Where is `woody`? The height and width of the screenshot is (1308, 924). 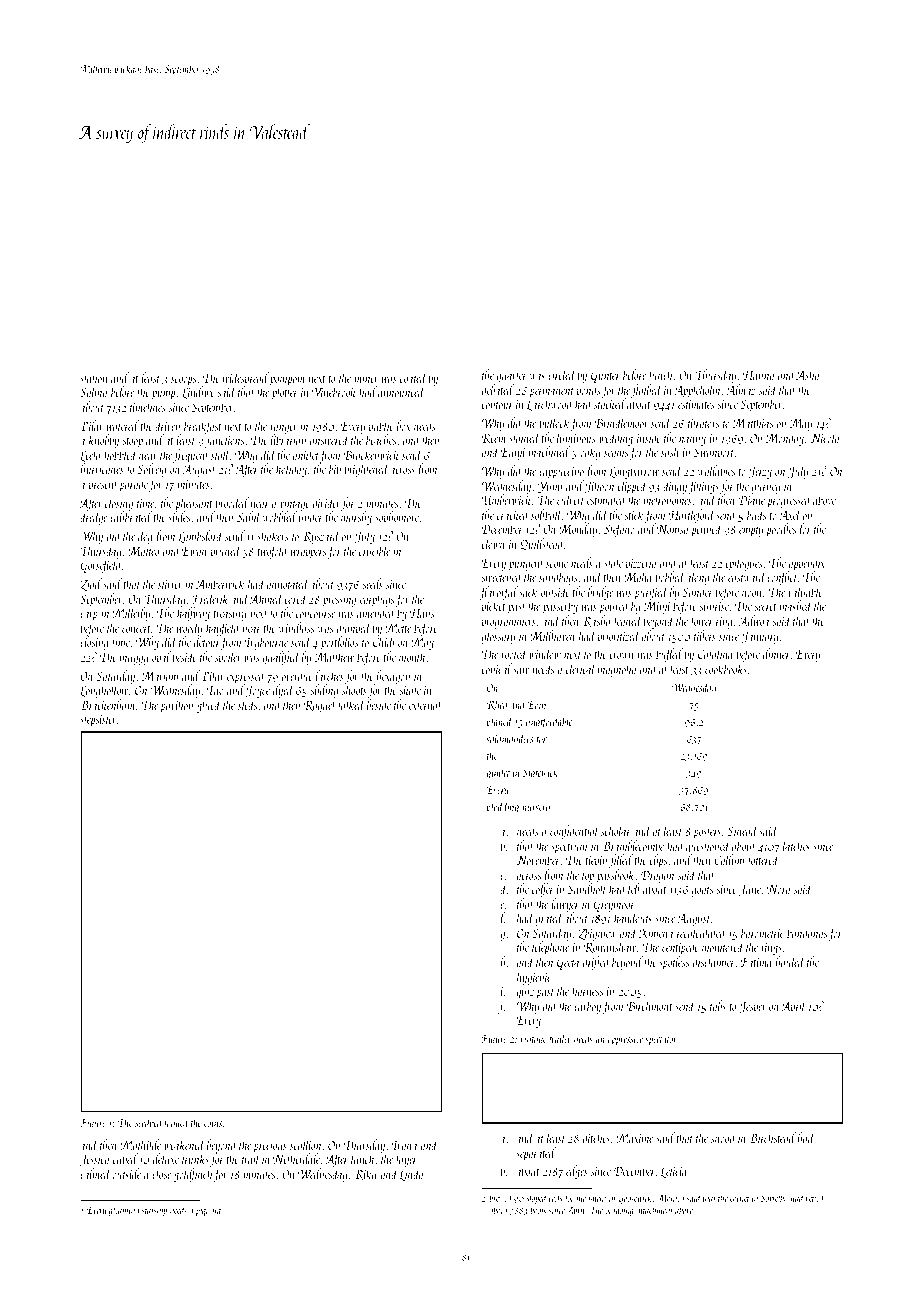
woody is located at coordinates (189, 629).
